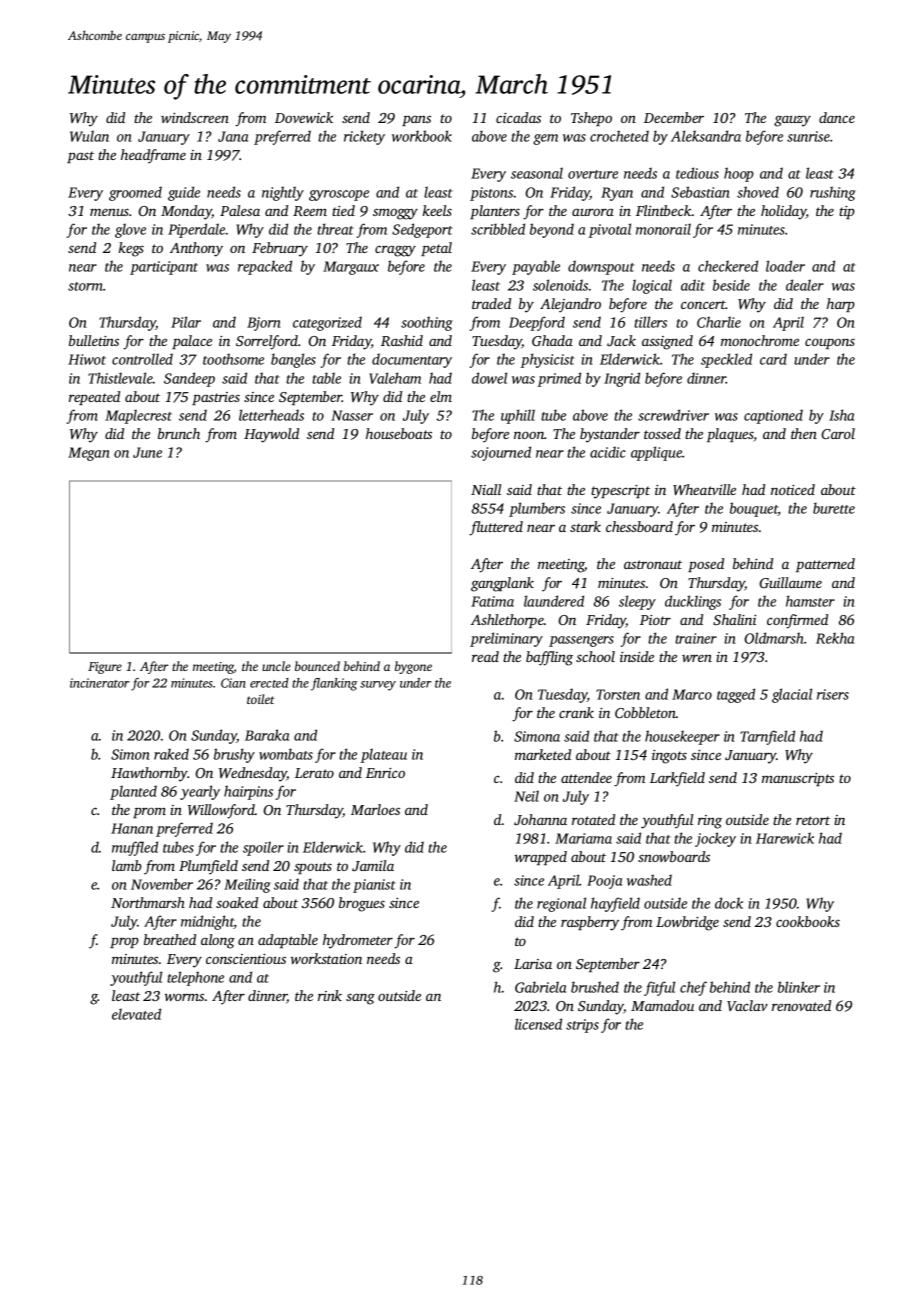  Describe the element at coordinates (833, 694) in the page. I see `risers` at that location.
